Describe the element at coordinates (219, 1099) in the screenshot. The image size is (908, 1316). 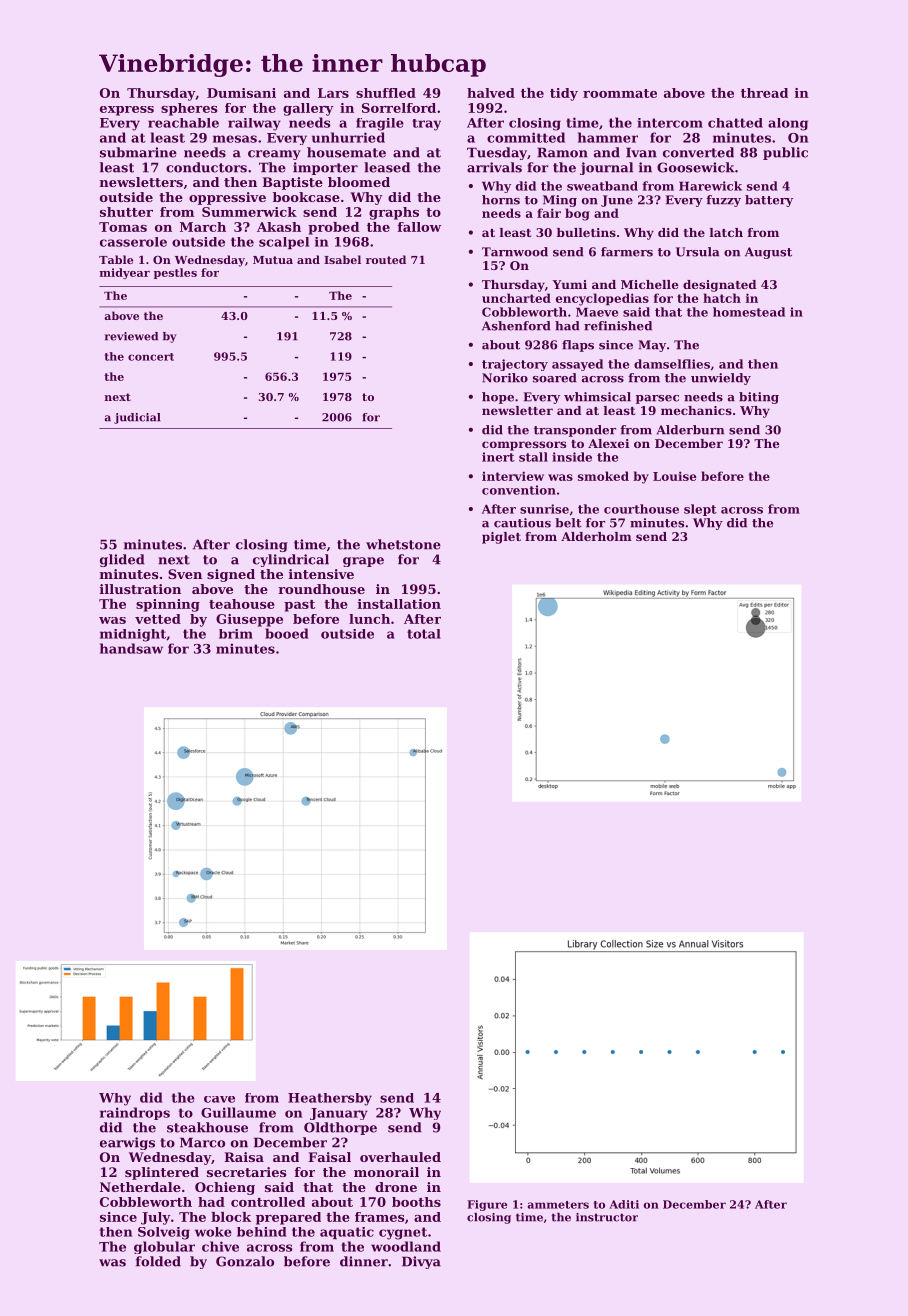
I see `cave` at that location.
